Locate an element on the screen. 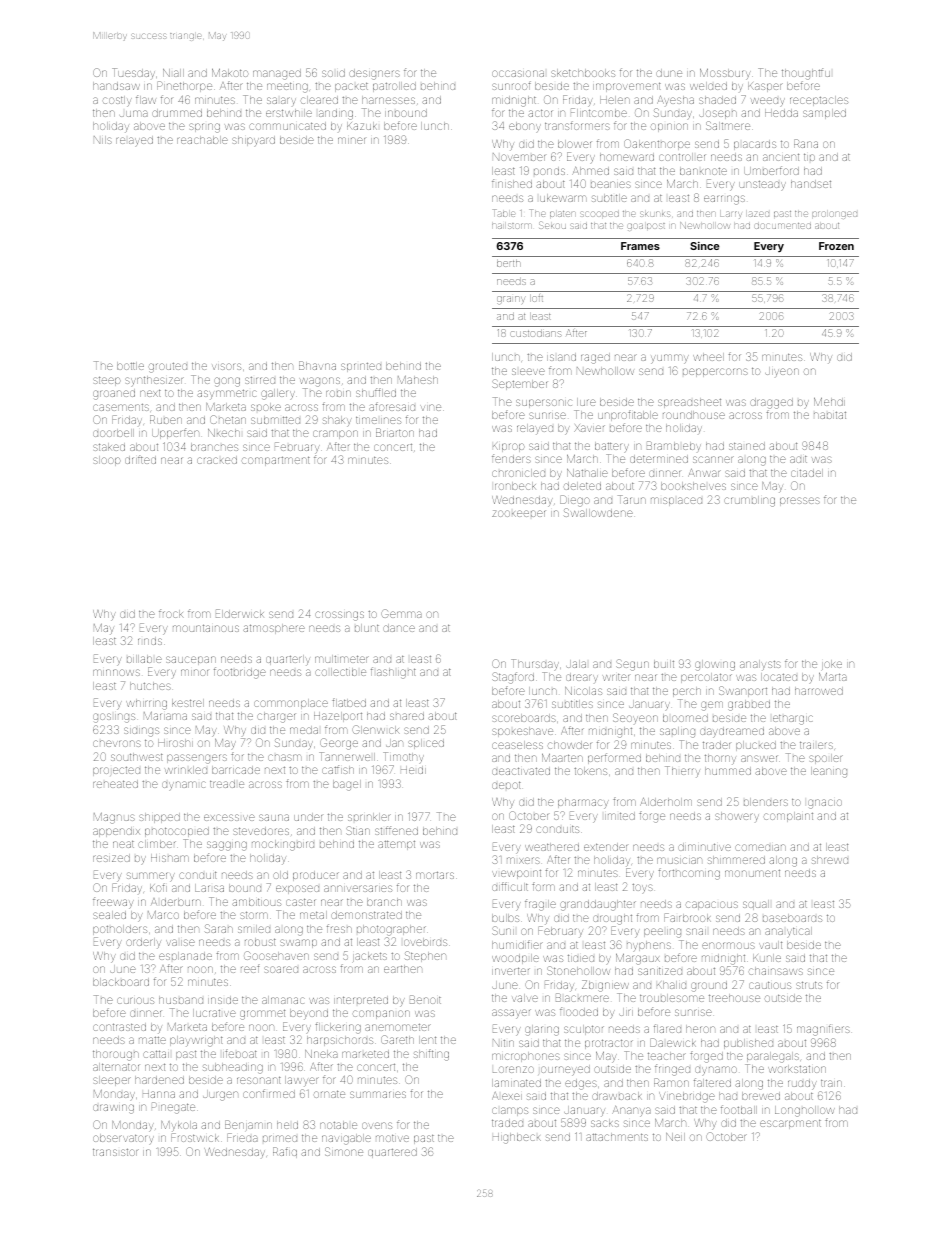 Image resolution: width=952 pixels, height=1233 pixels. sampled is located at coordinates (824, 114).
